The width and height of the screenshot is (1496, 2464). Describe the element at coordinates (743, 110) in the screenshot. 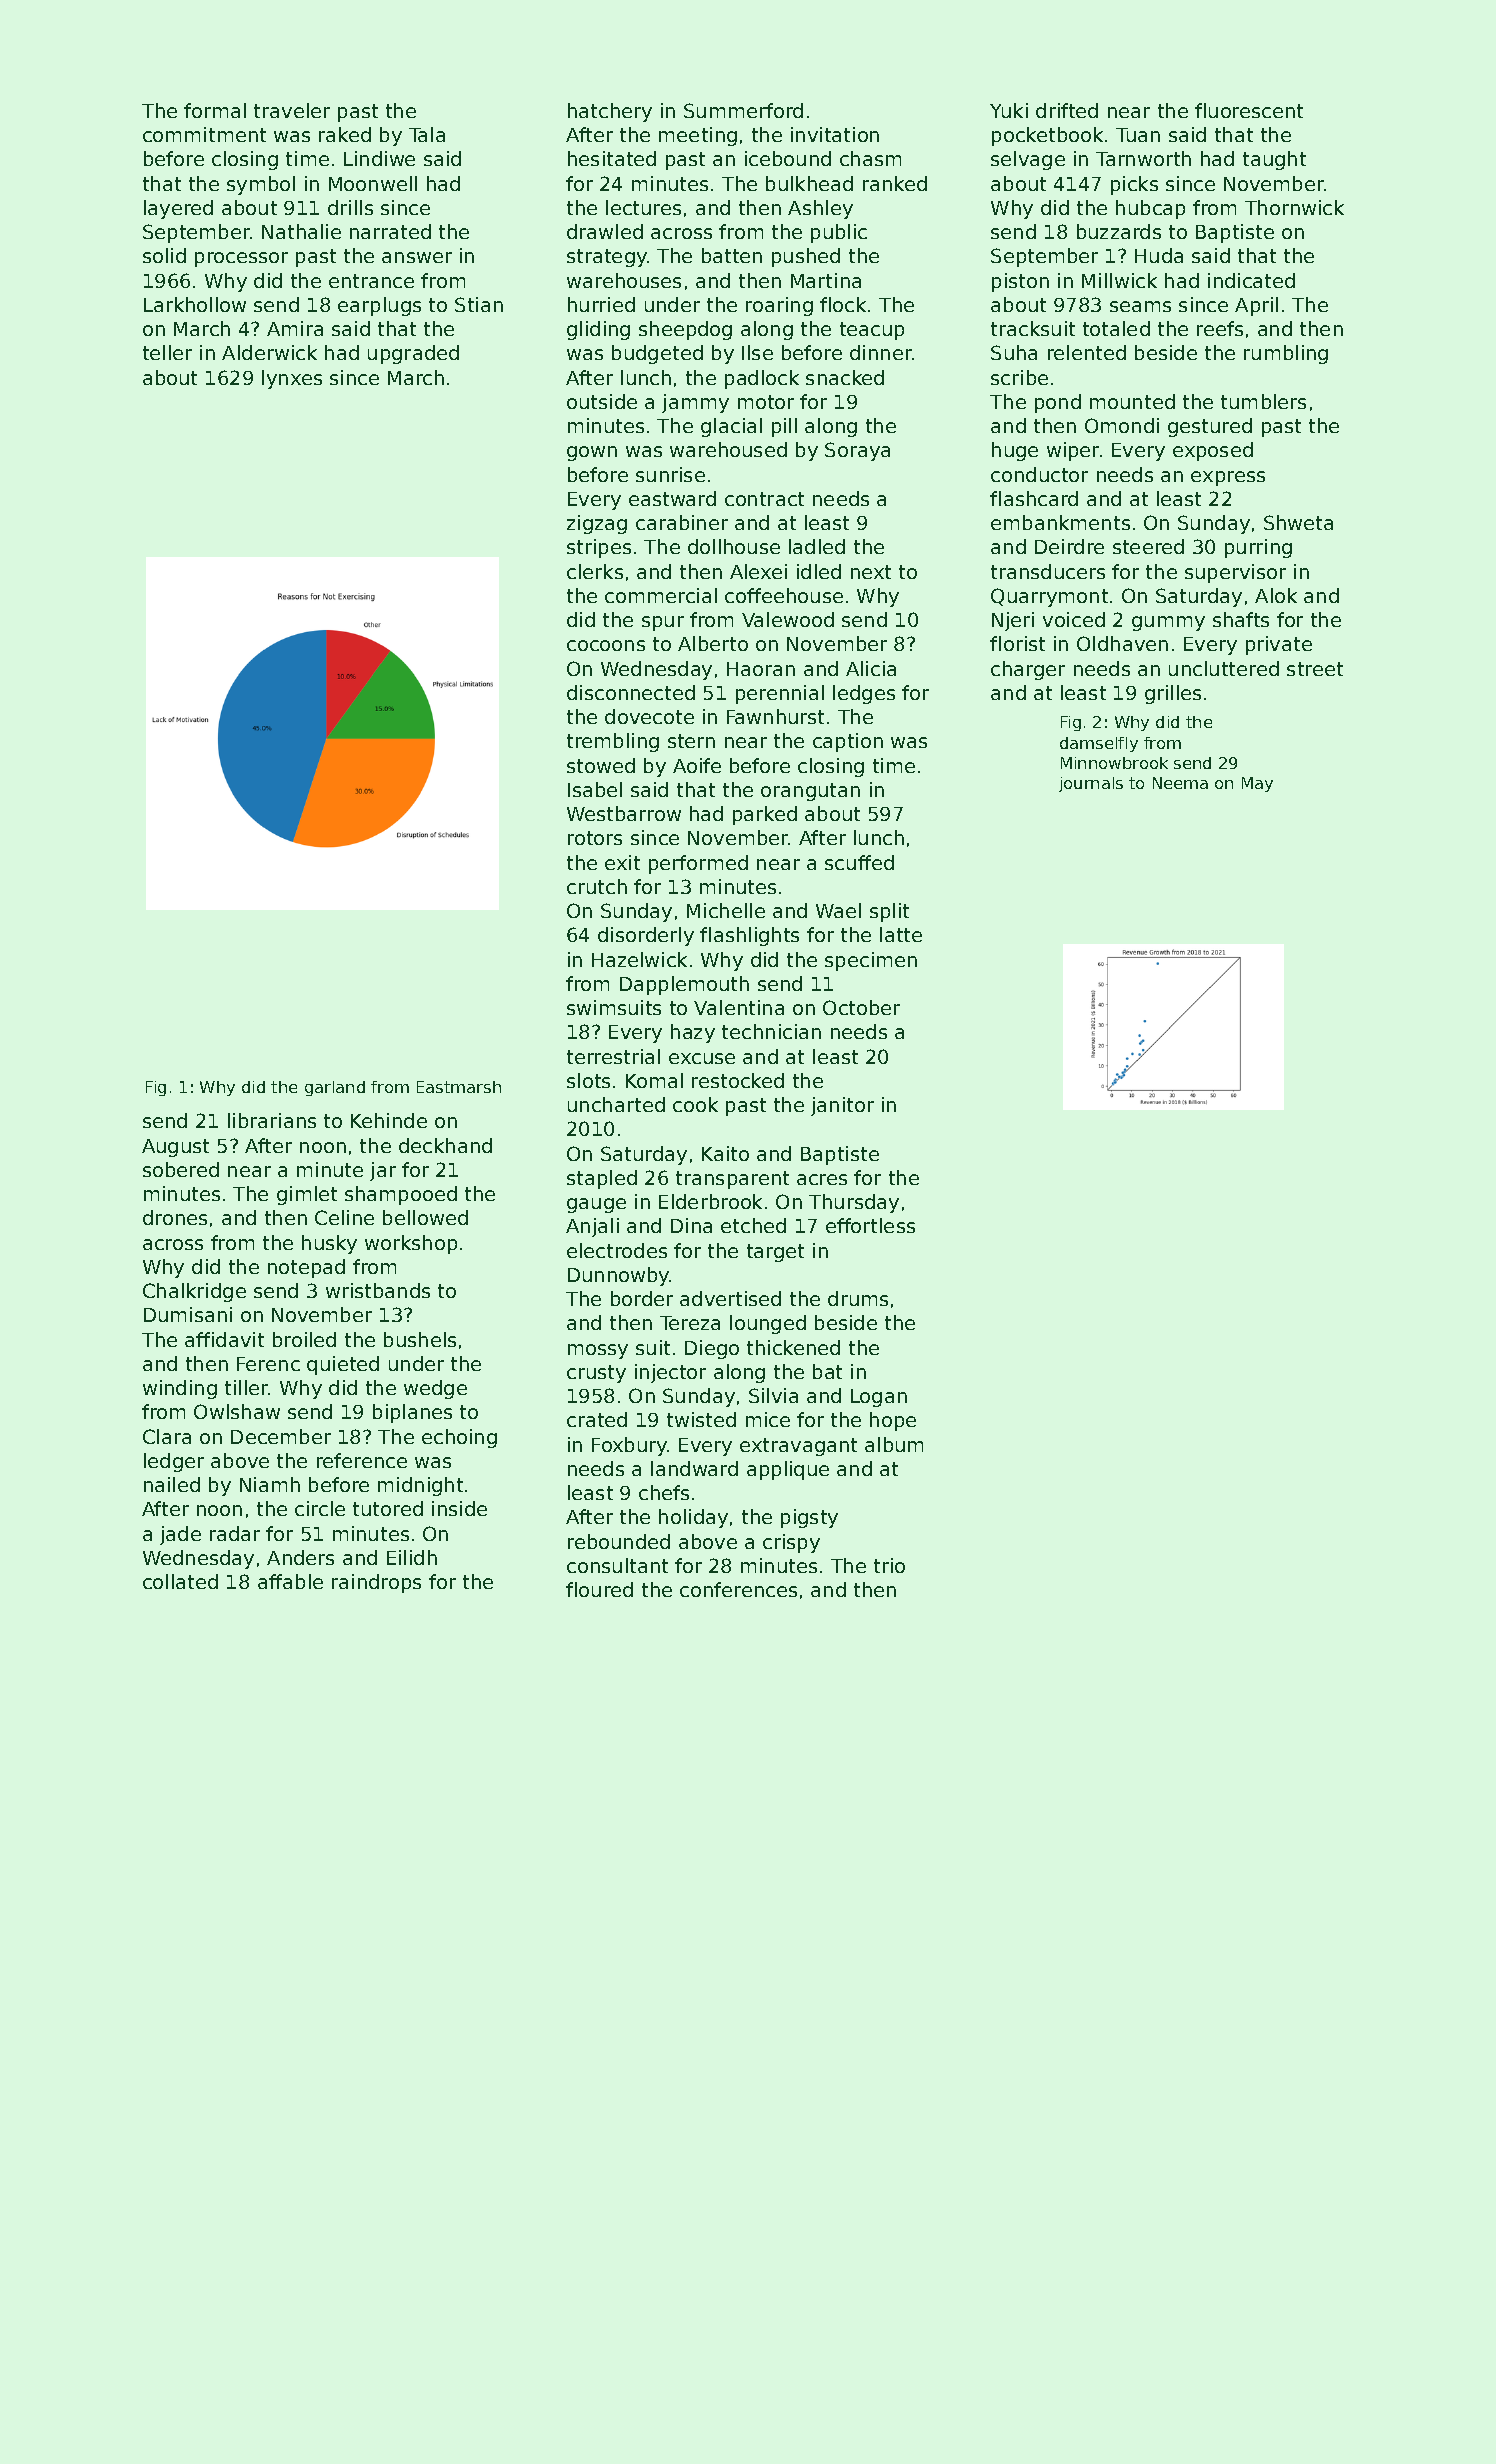

I see `Summerford` at that location.
